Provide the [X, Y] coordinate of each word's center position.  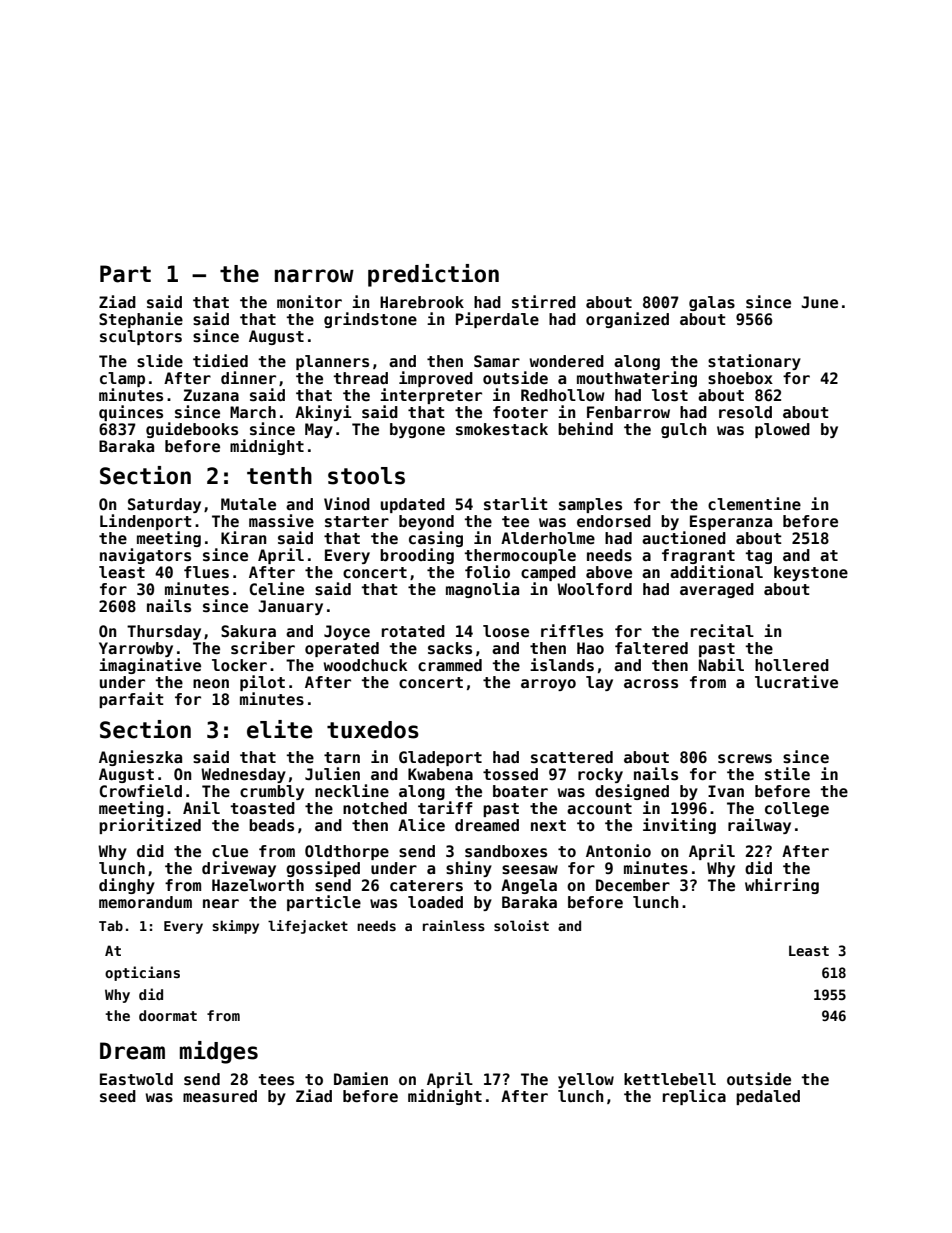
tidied [220, 360]
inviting [679, 826]
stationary [754, 362]
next [548, 825]
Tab [111, 925]
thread [360, 378]
